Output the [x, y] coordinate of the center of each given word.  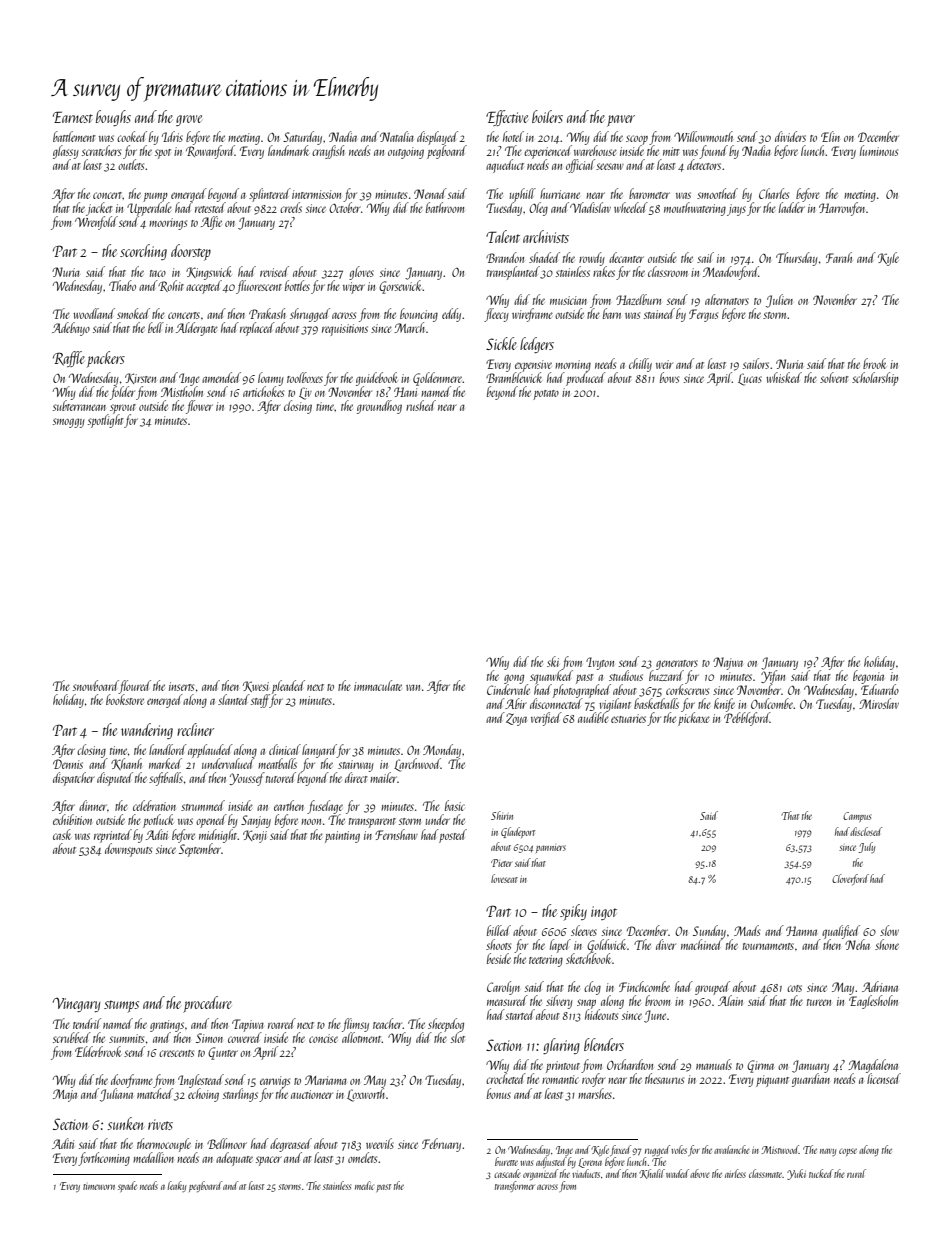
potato [546, 395]
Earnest [73, 117]
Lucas [750, 379]
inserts [181, 686]
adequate [234, 1159]
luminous [879, 150]
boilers [547, 116]
